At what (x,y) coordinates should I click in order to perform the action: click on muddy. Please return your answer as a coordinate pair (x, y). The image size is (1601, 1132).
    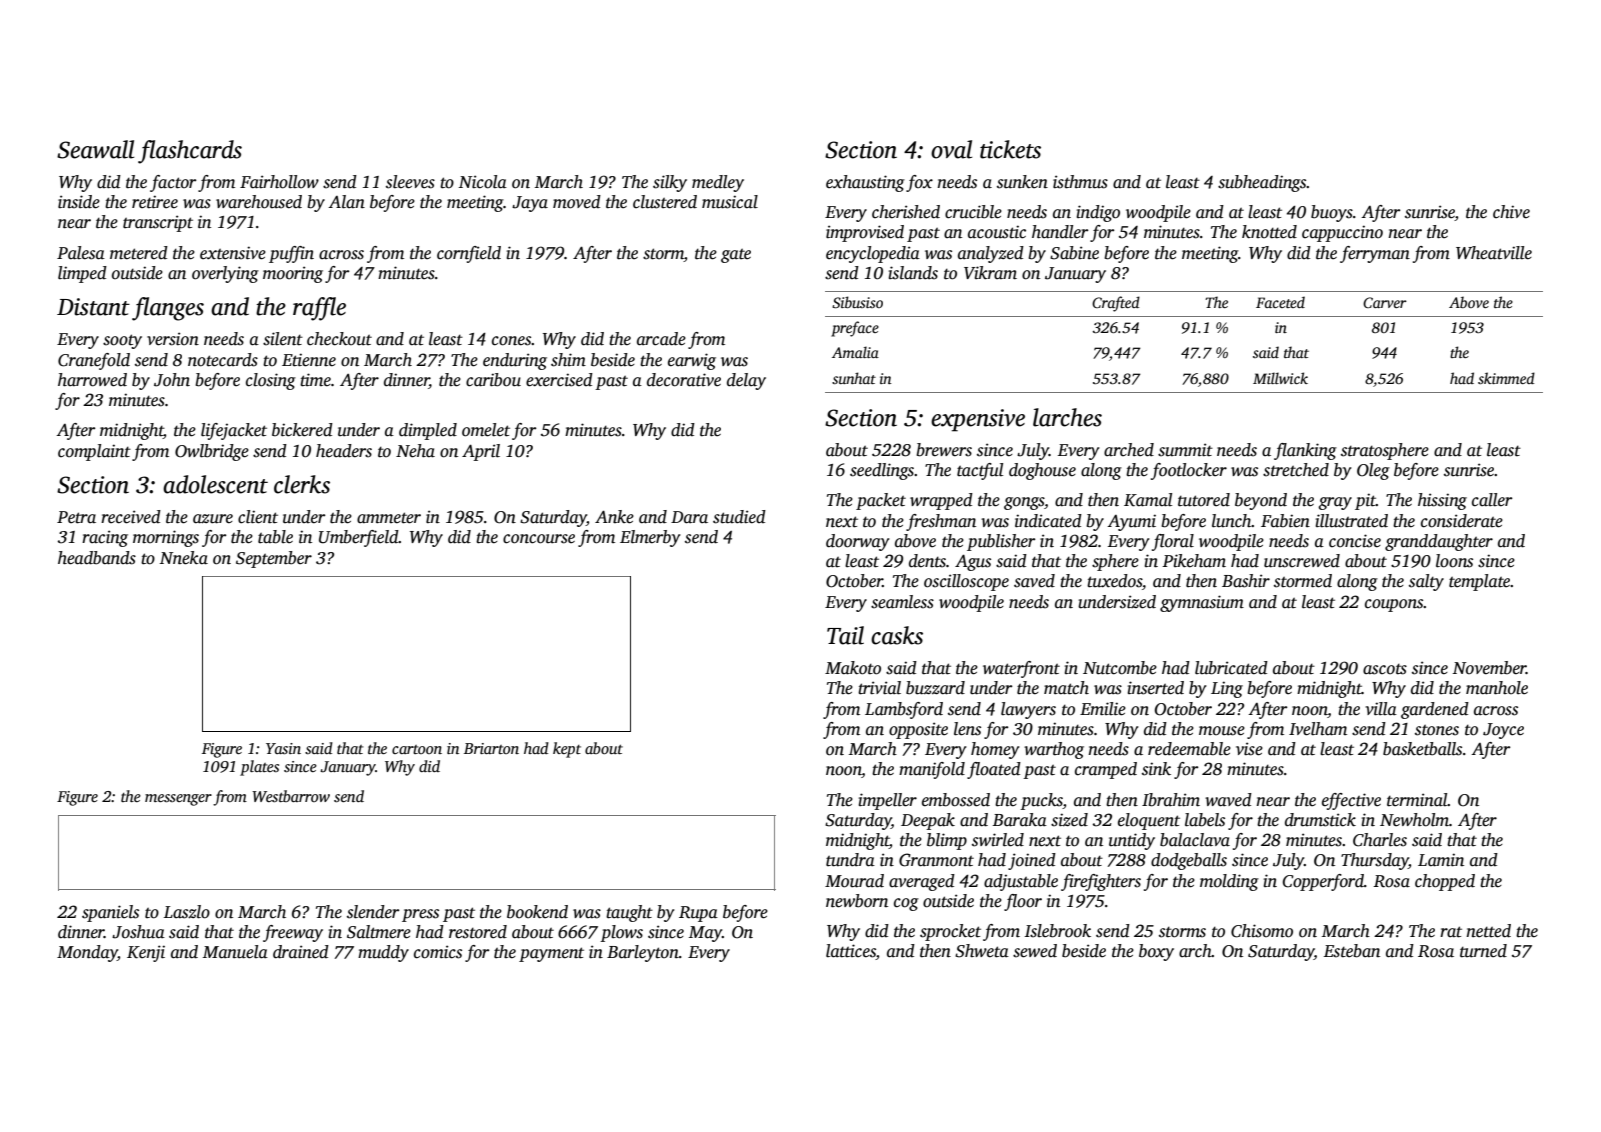
    Looking at the image, I should click on (383, 953).
